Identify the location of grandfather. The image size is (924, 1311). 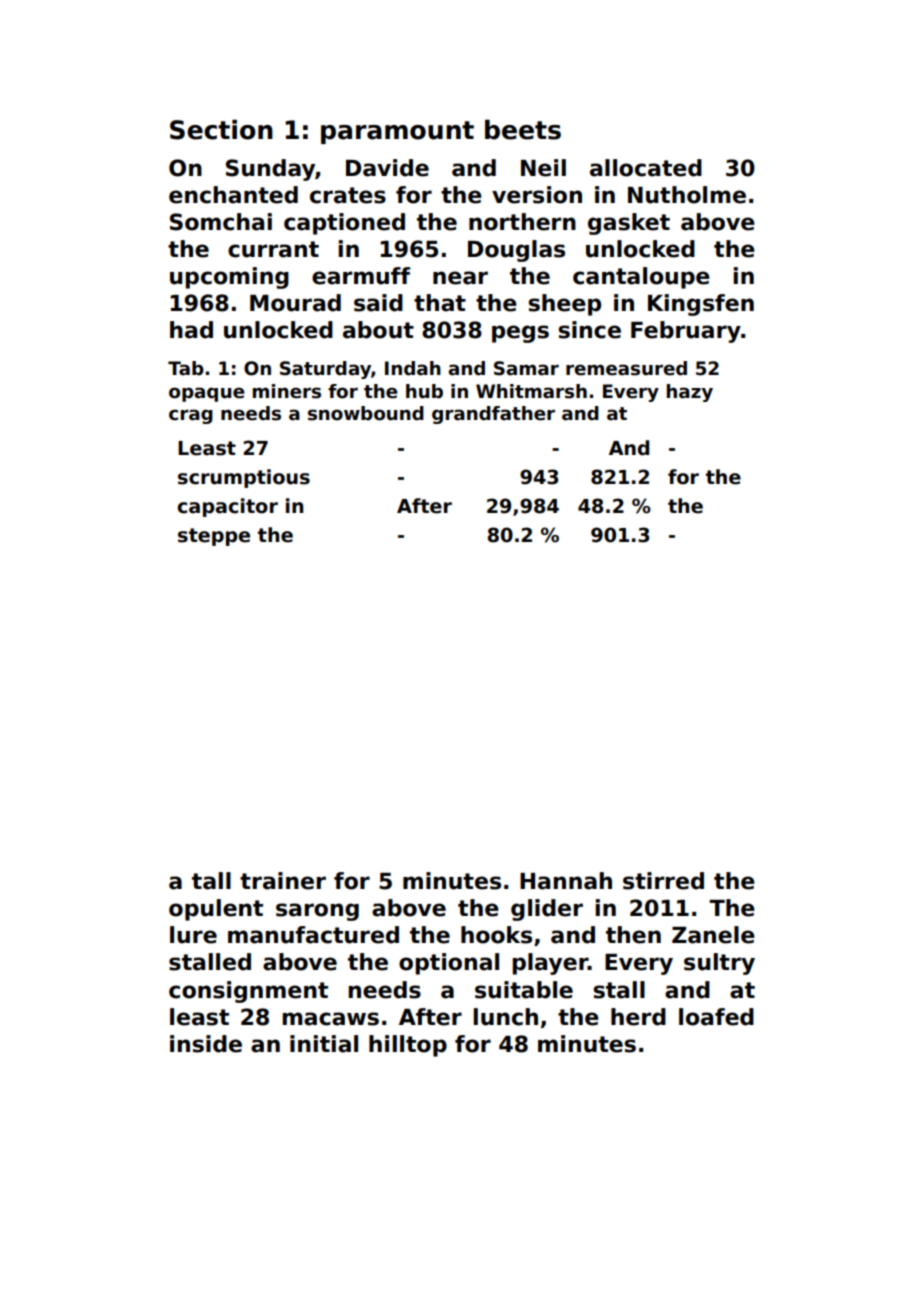
(493, 415).
